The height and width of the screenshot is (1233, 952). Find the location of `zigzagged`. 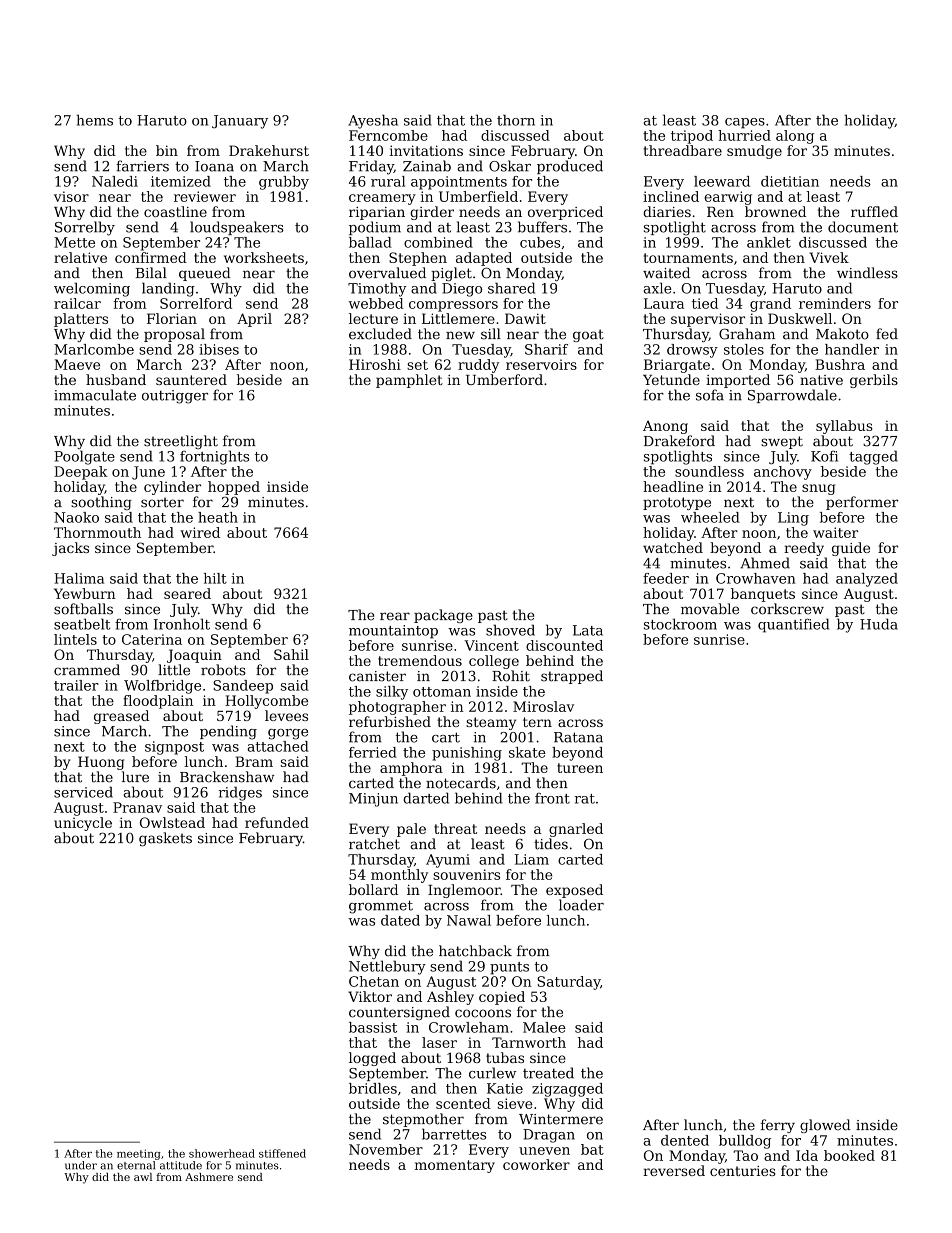

zigzagged is located at coordinates (567, 1090).
